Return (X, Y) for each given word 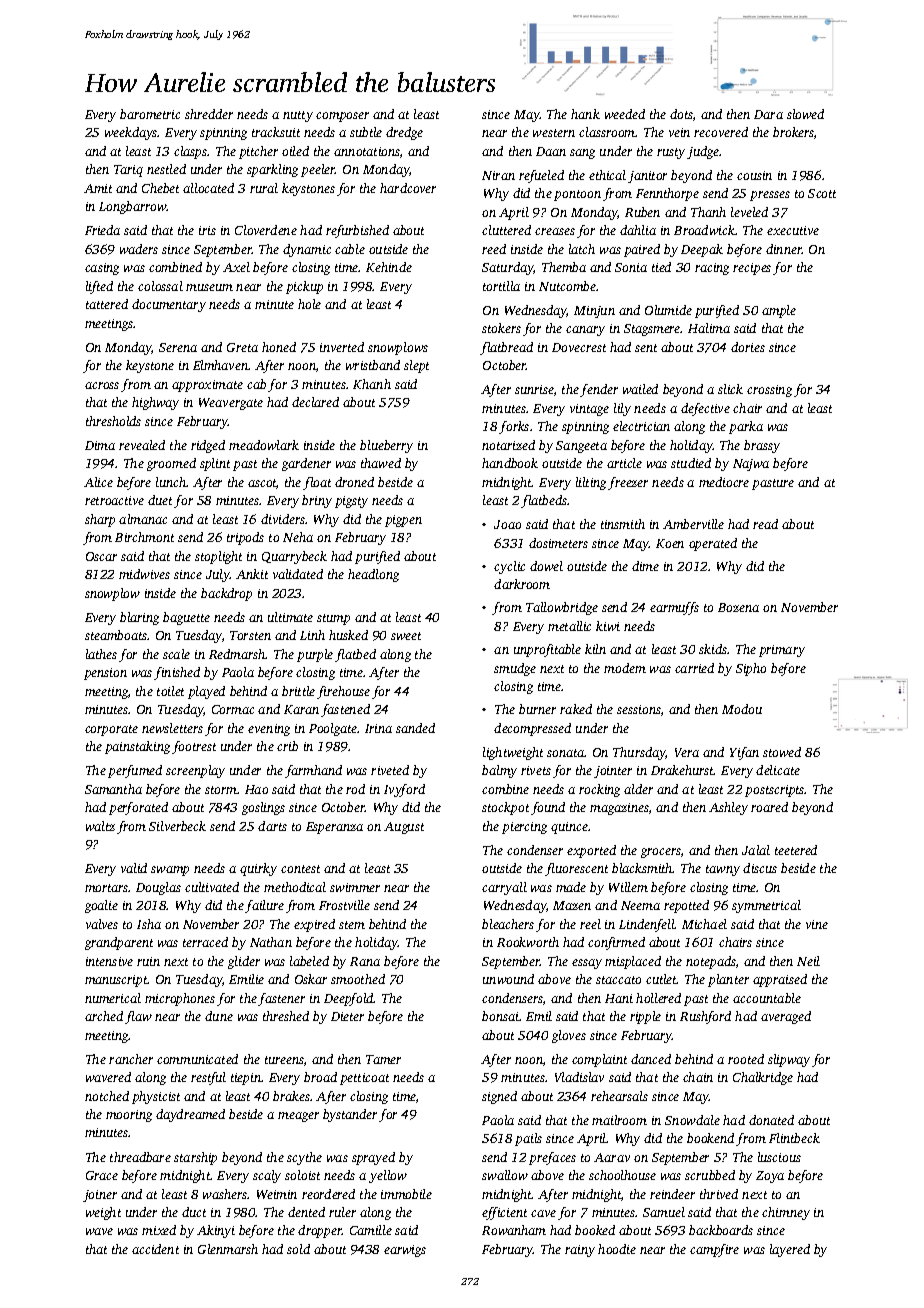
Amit (98, 188)
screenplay (195, 771)
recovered (721, 132)
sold (298, 1249)
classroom (607, 132)
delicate (778, 770)
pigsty (351, 502)
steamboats (116, 635)
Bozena (738, 607)
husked (348, 635)
